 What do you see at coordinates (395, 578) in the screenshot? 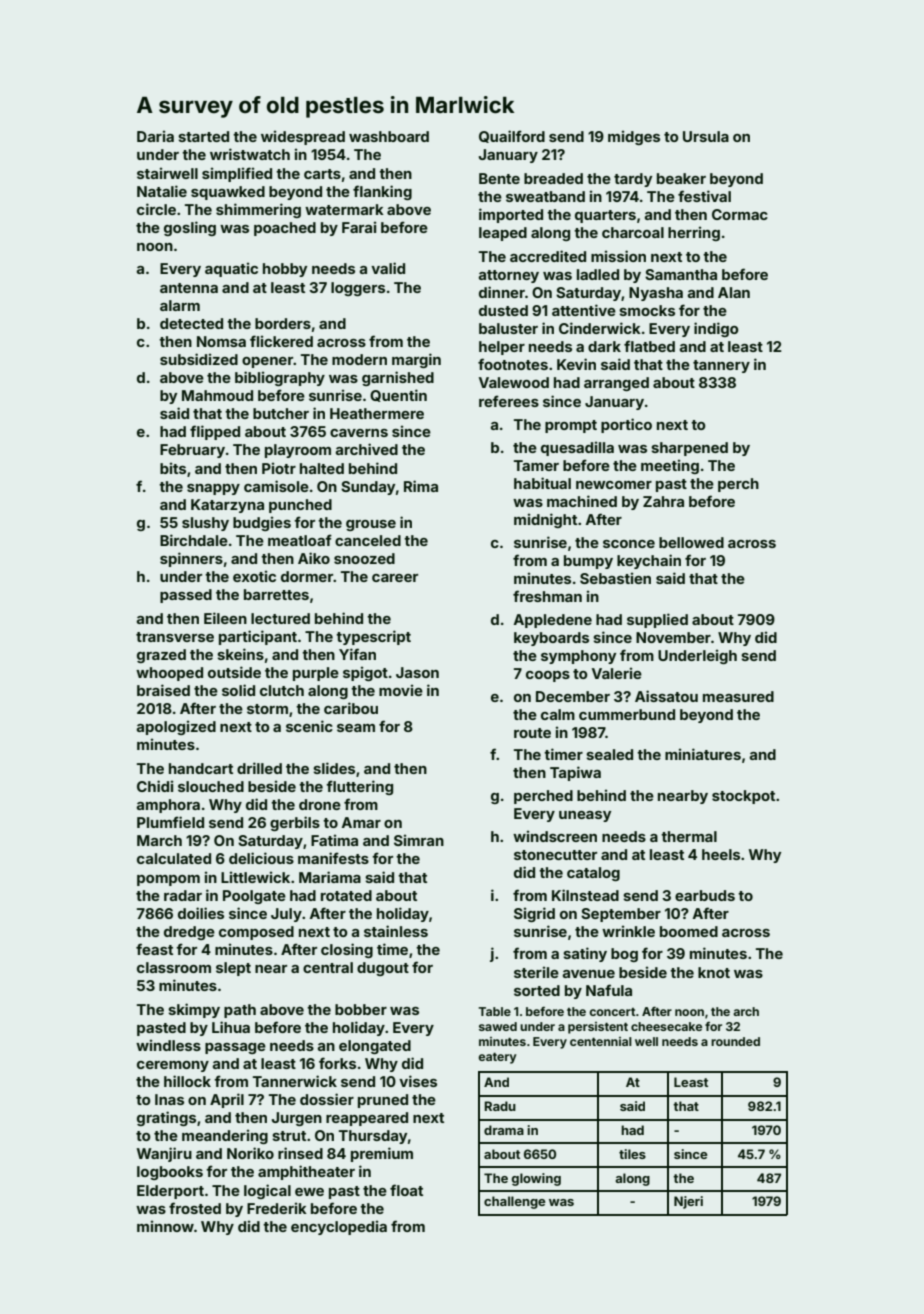
I see `career` at bounding box center [395, 578].
